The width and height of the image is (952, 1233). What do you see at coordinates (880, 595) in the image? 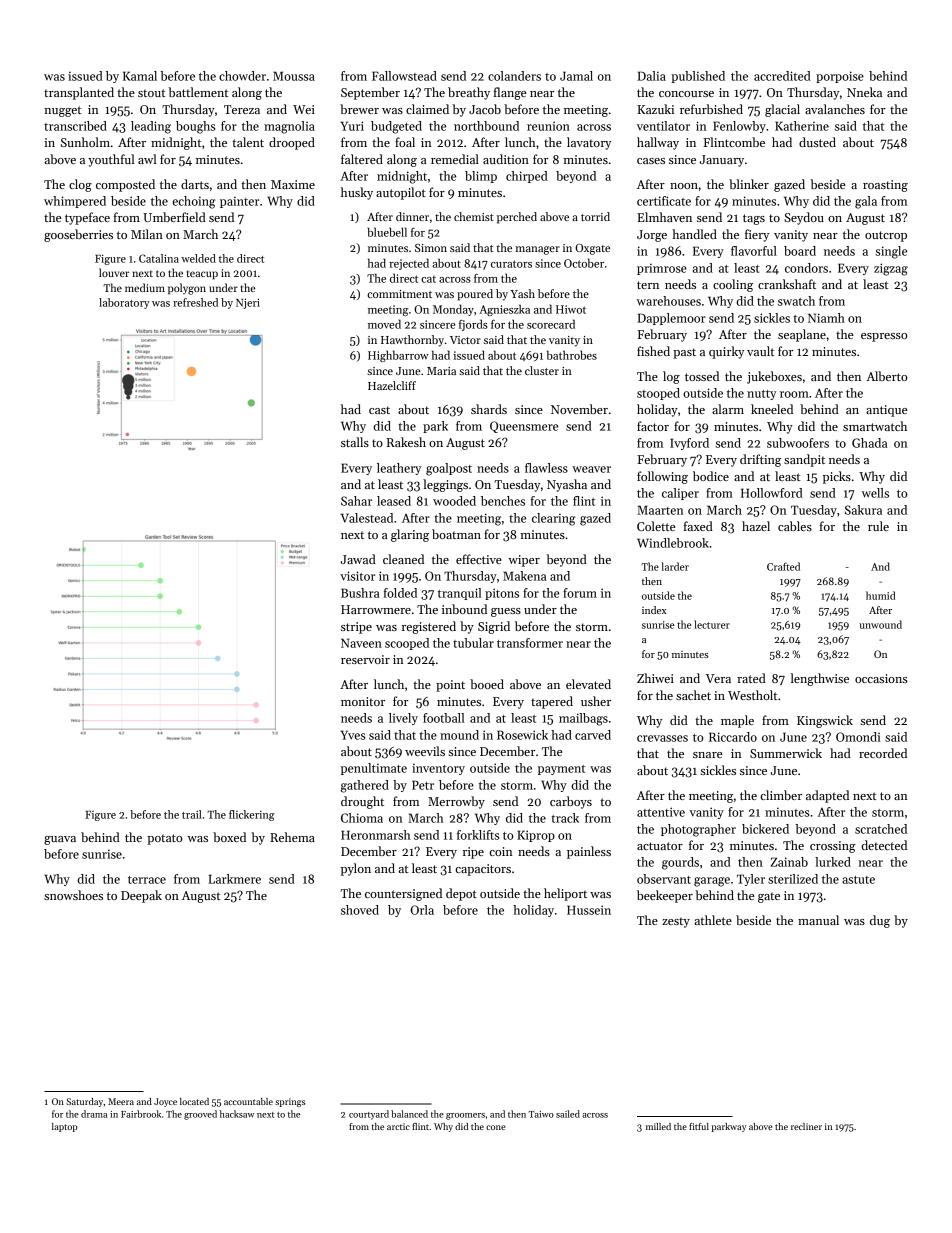
I see `humid` at bounding box center [880, 595].
